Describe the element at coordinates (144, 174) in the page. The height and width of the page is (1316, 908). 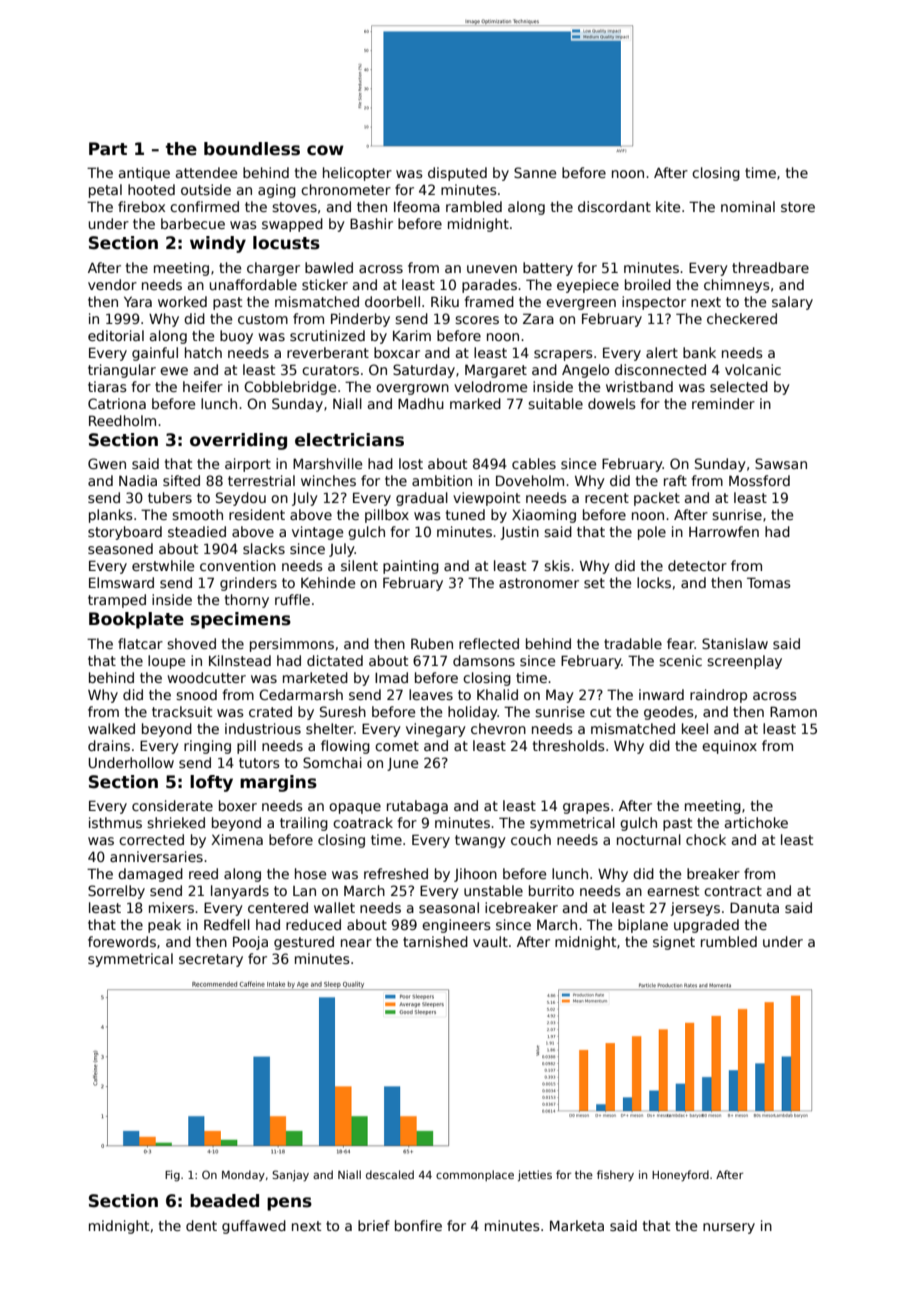
I see `antique` at that location.
